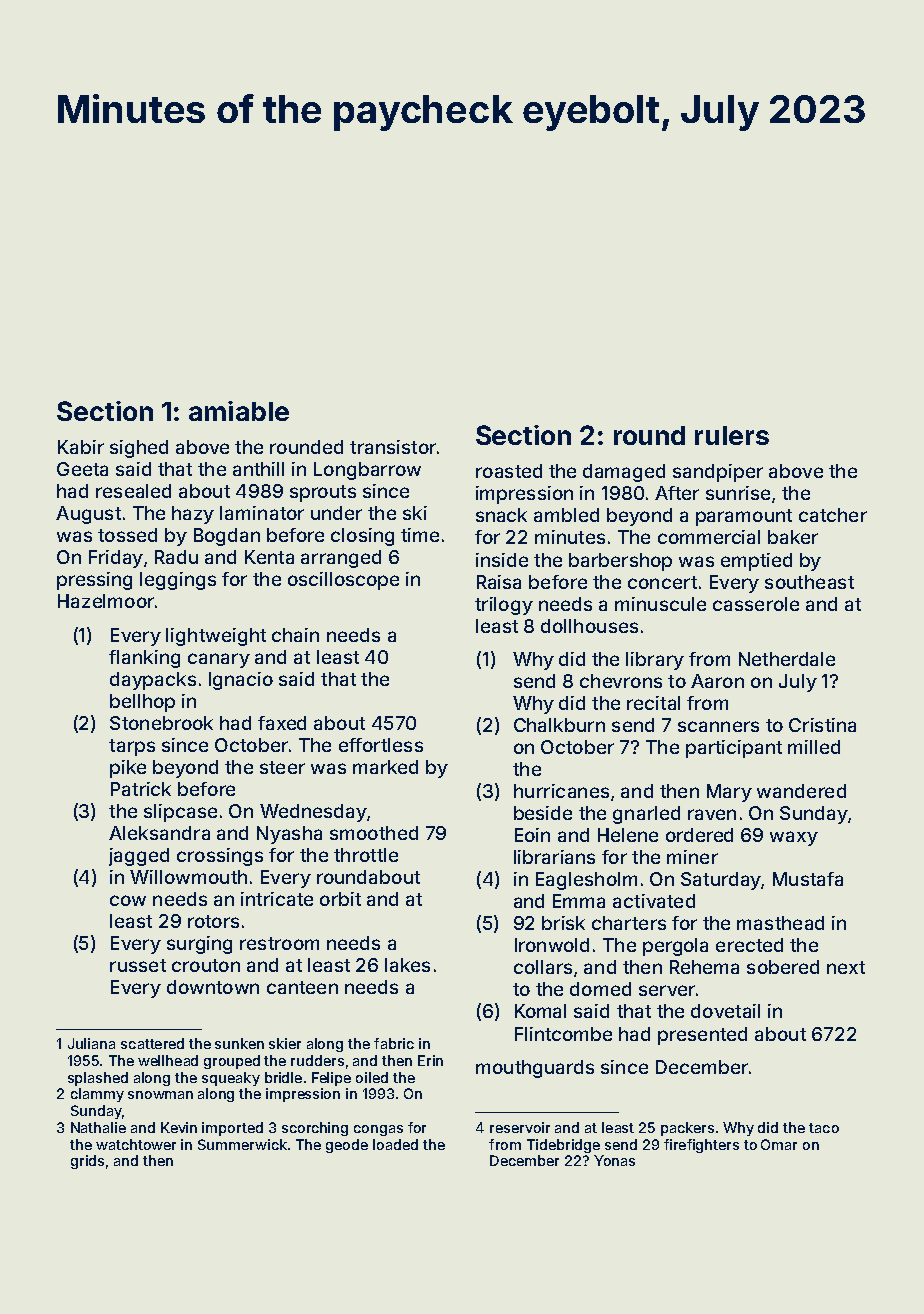 The width and height of the page is (924, 1314). What do you see at coordinates (395, 1144) in the page?
I see `loaded` at bounding box center [395, 1144].
